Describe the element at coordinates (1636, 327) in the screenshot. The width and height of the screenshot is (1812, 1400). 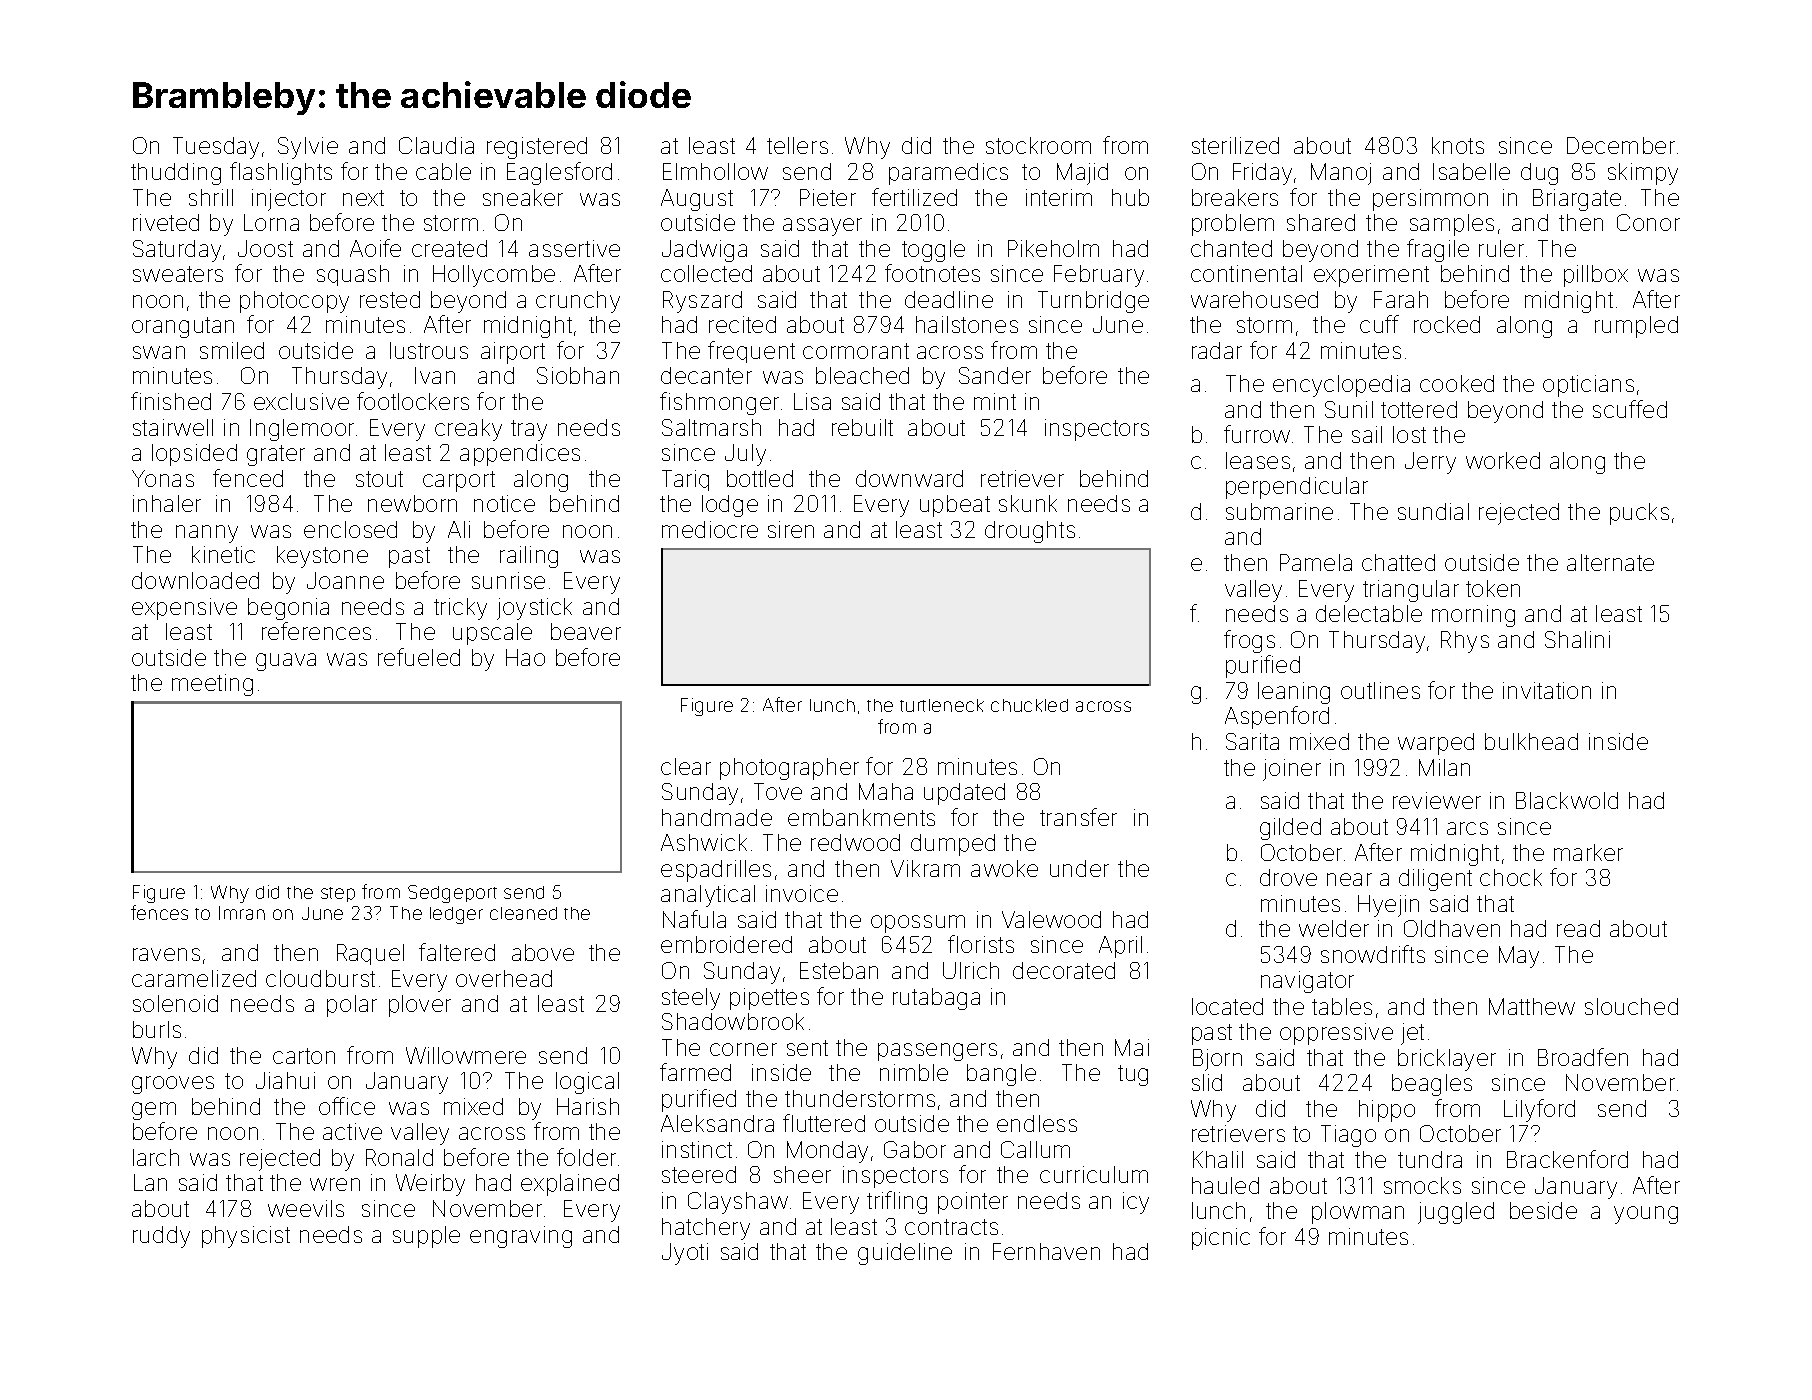
I see `rumpled` at that location.
